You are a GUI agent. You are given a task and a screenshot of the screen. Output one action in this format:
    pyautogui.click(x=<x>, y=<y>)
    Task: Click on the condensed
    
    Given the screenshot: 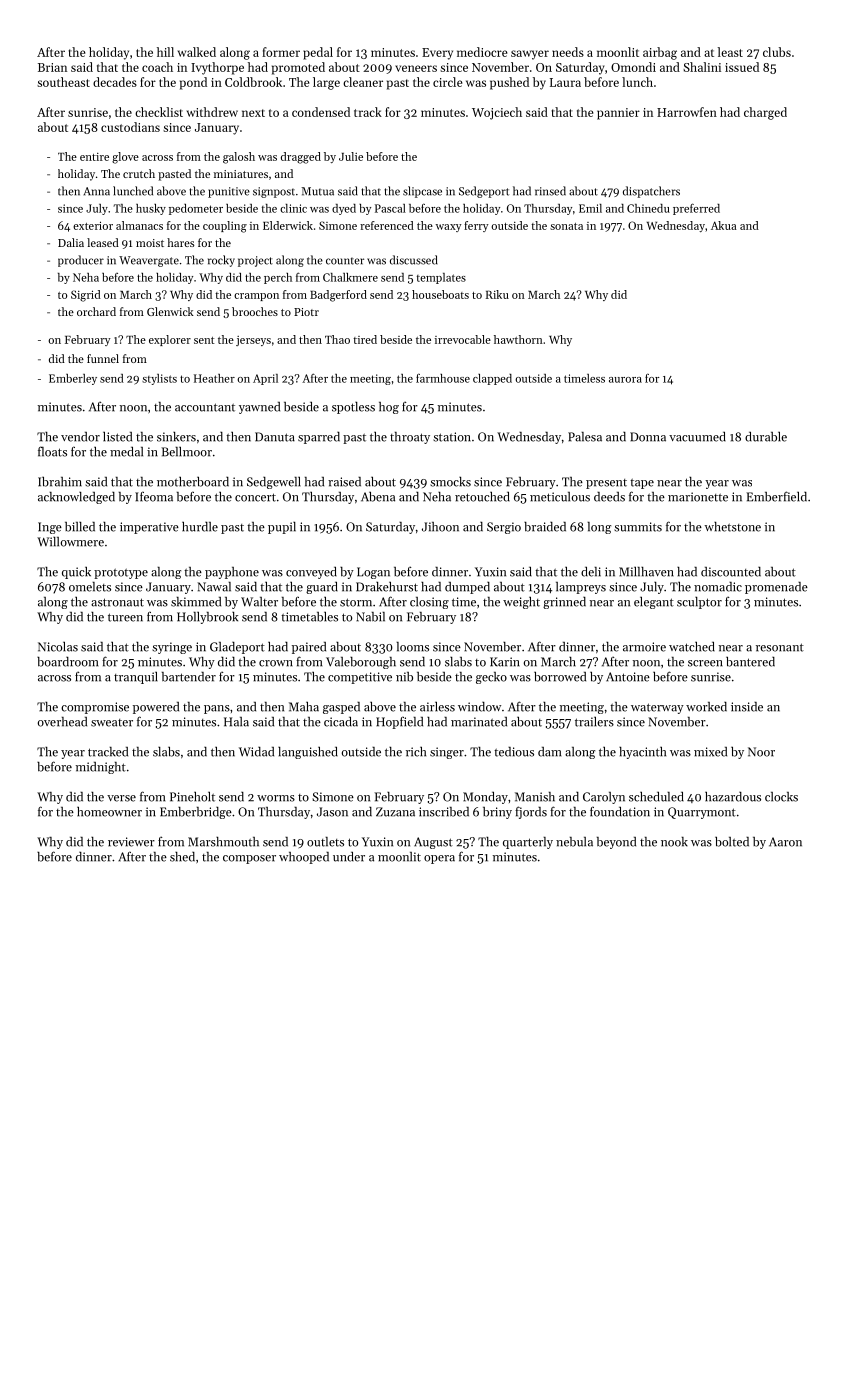 What is the action you would take?
    pyautogui.click(x=321, y=112)
